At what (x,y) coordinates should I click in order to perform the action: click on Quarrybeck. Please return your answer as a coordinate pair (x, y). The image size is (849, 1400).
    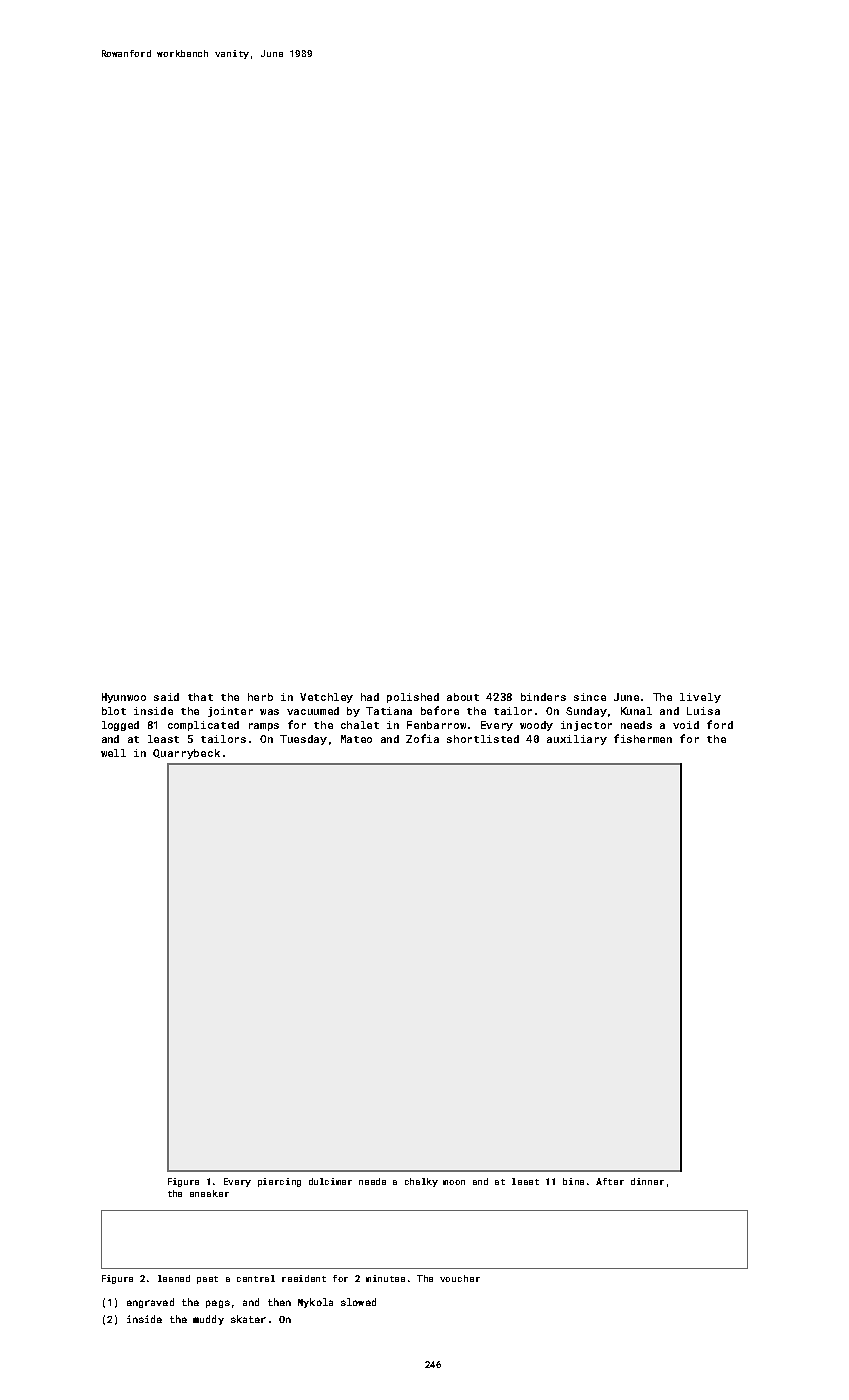
    Looking at the image, I should click on (186, 754).
